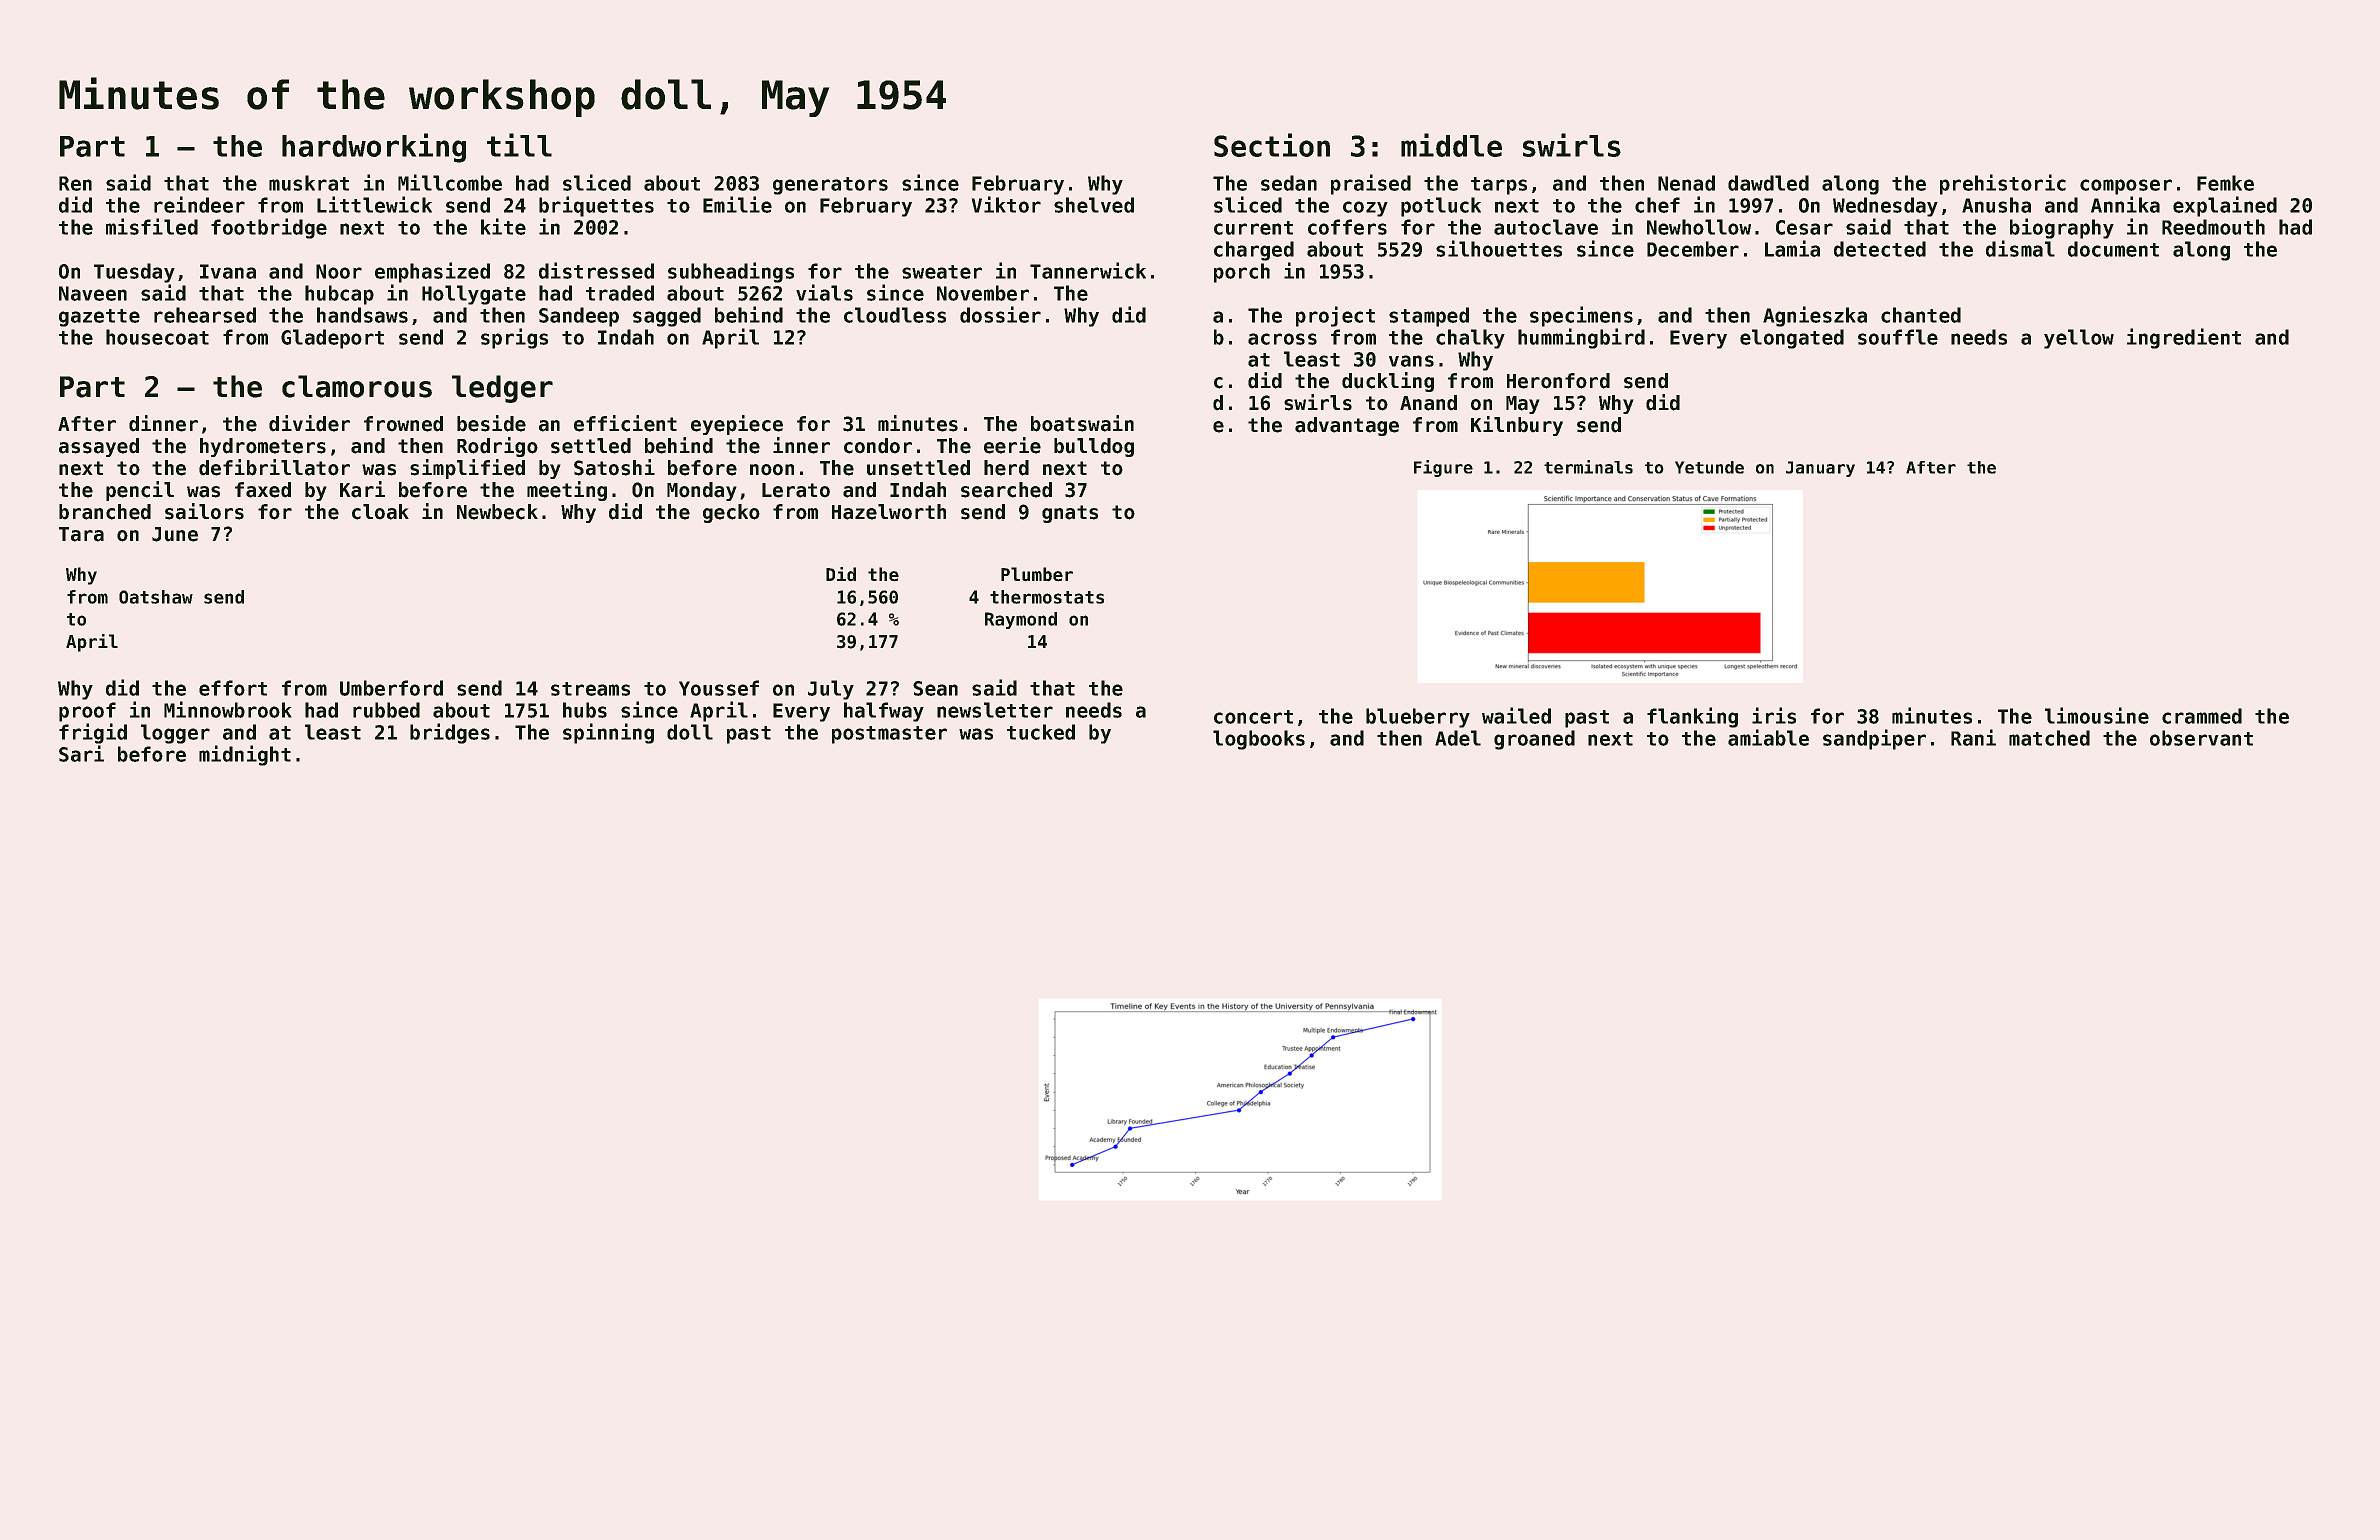  Describe the element at coordinates (1709, 467) in the screenshot. I see `Yetunde` at that location.
